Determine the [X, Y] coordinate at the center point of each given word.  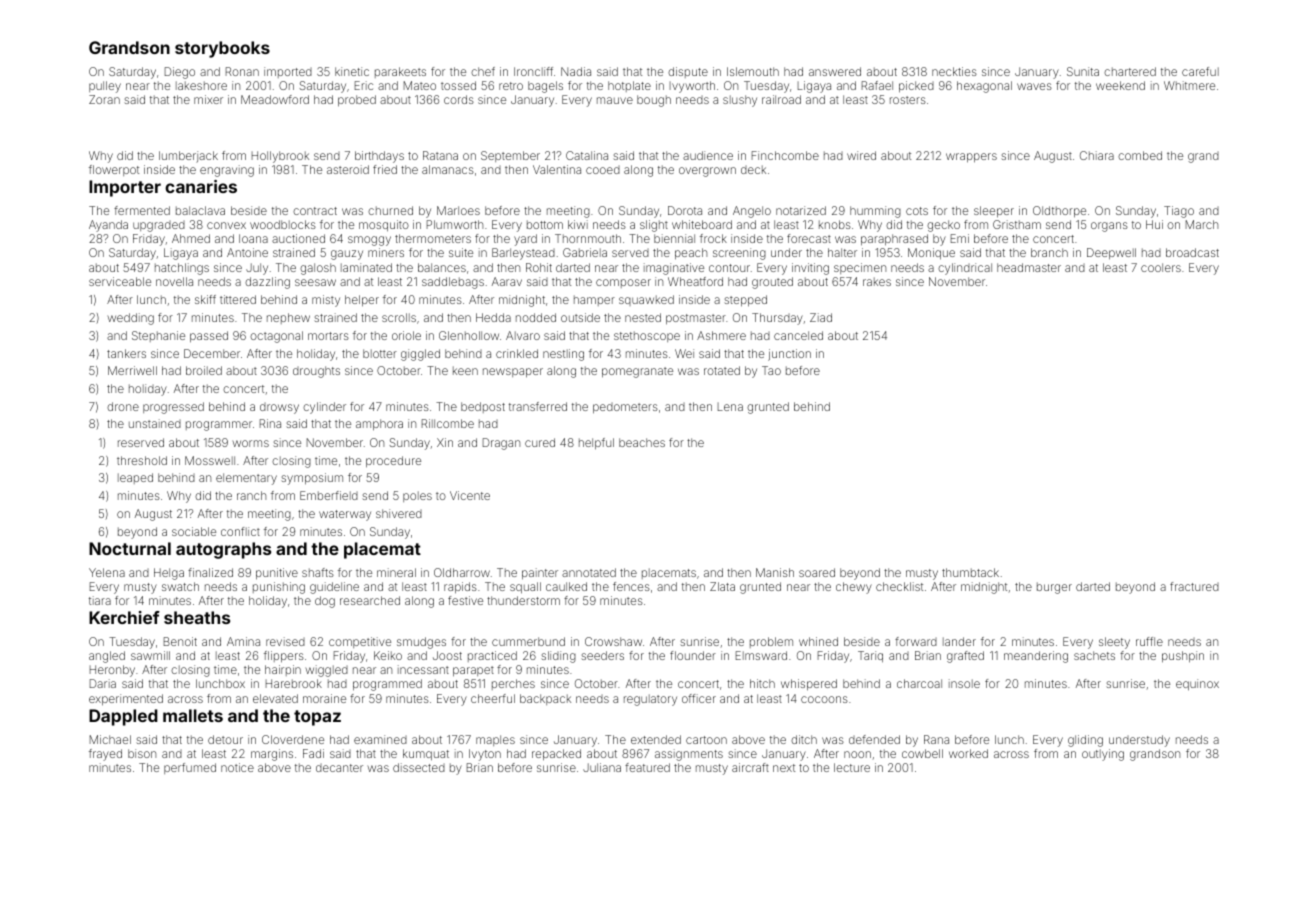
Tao [771, 370]
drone [123, 406]
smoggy [369, 241]
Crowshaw [613, 641]
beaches [642, 442]
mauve [615, 100]
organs [1109, 227]
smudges [421, 643]
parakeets [400, 72]
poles [417, 496]
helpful [596, 443]
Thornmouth [588, 238]
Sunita [1083, 71]
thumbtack [970, 572]
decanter [339, 768]
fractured [1194, 586]
